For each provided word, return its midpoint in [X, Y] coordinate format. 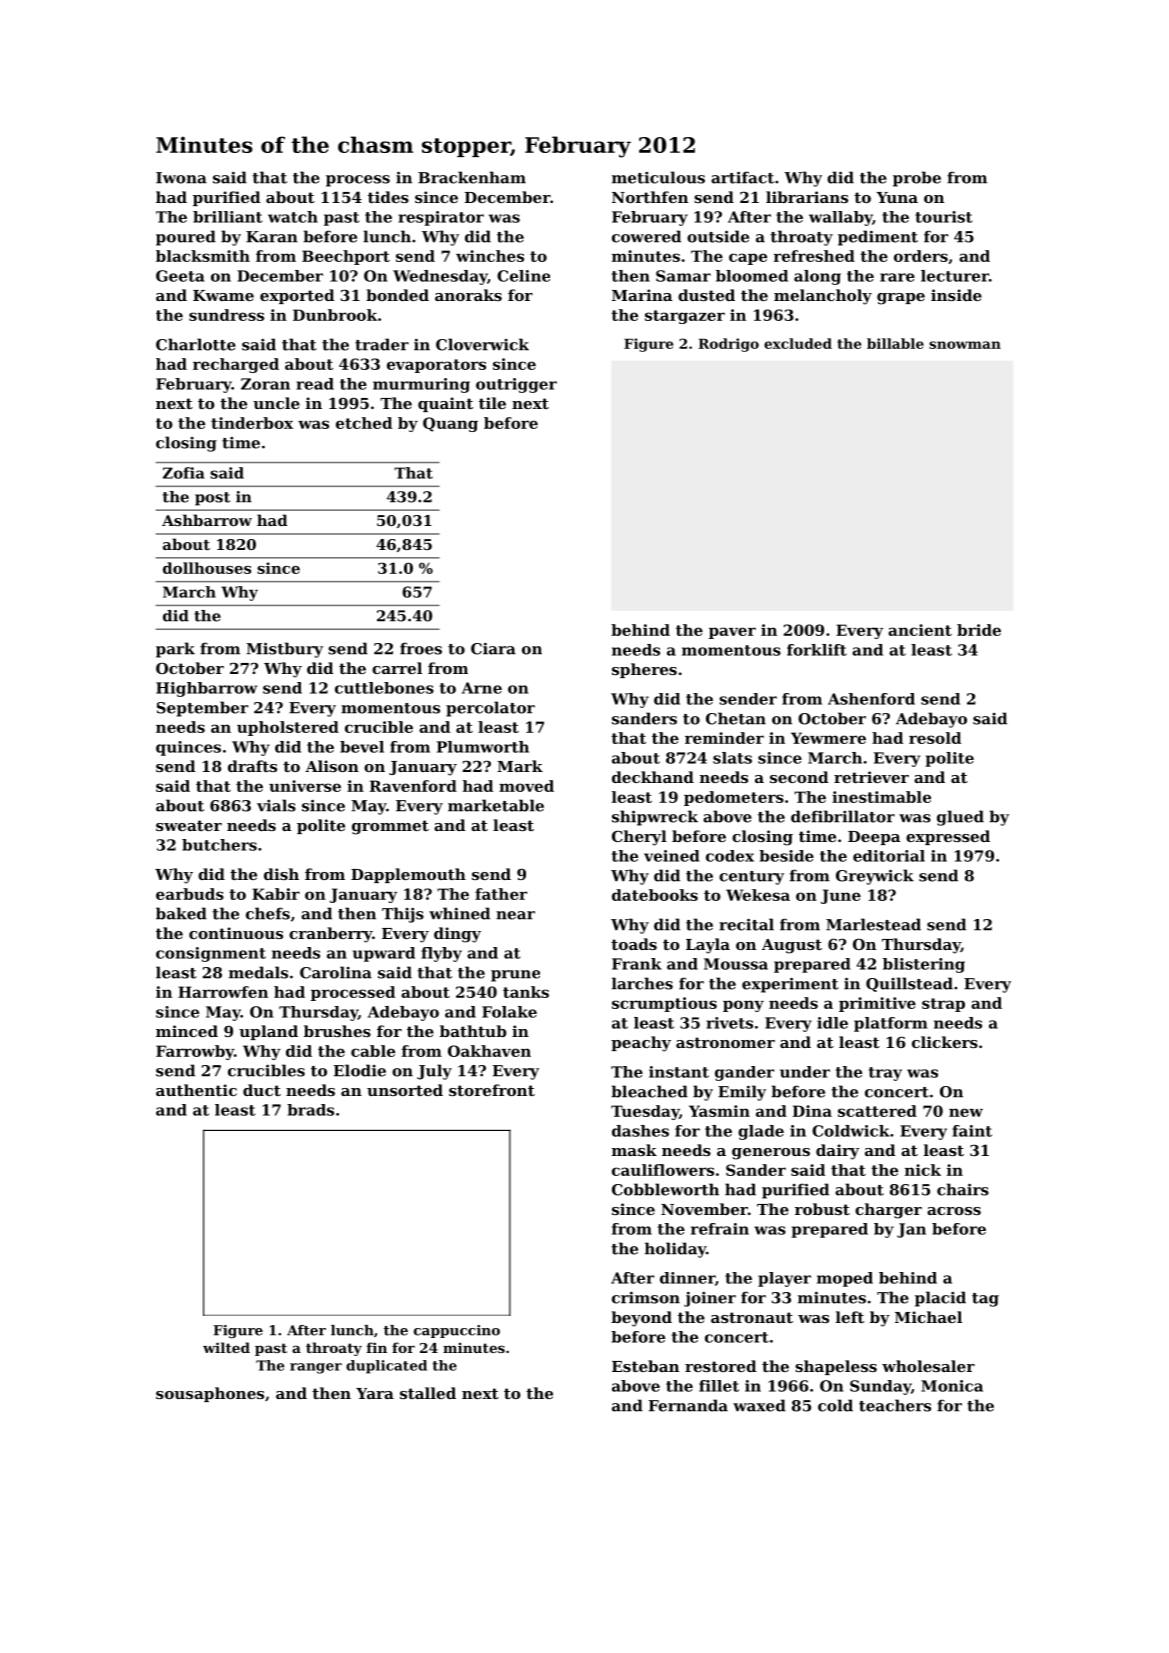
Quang [450, 424]
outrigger [516, 385]
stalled [428, 1393]
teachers [895, 1405]
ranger [316, 1368]
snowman [965, 345]
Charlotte [196, 344]
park [175, 650]
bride [979, 630]
